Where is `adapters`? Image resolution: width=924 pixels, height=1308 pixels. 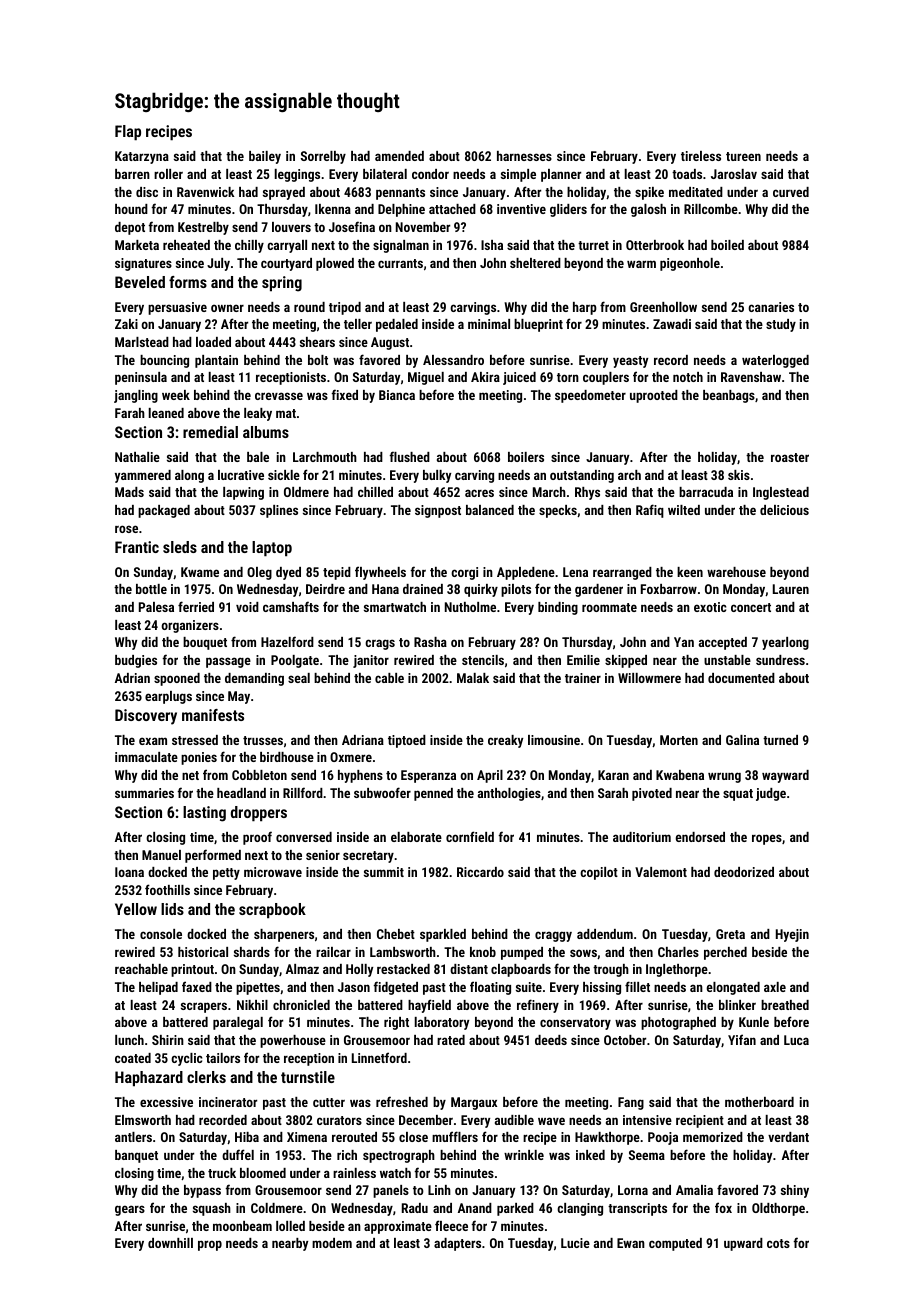
adapters is located at coordinates (457, 1244).
